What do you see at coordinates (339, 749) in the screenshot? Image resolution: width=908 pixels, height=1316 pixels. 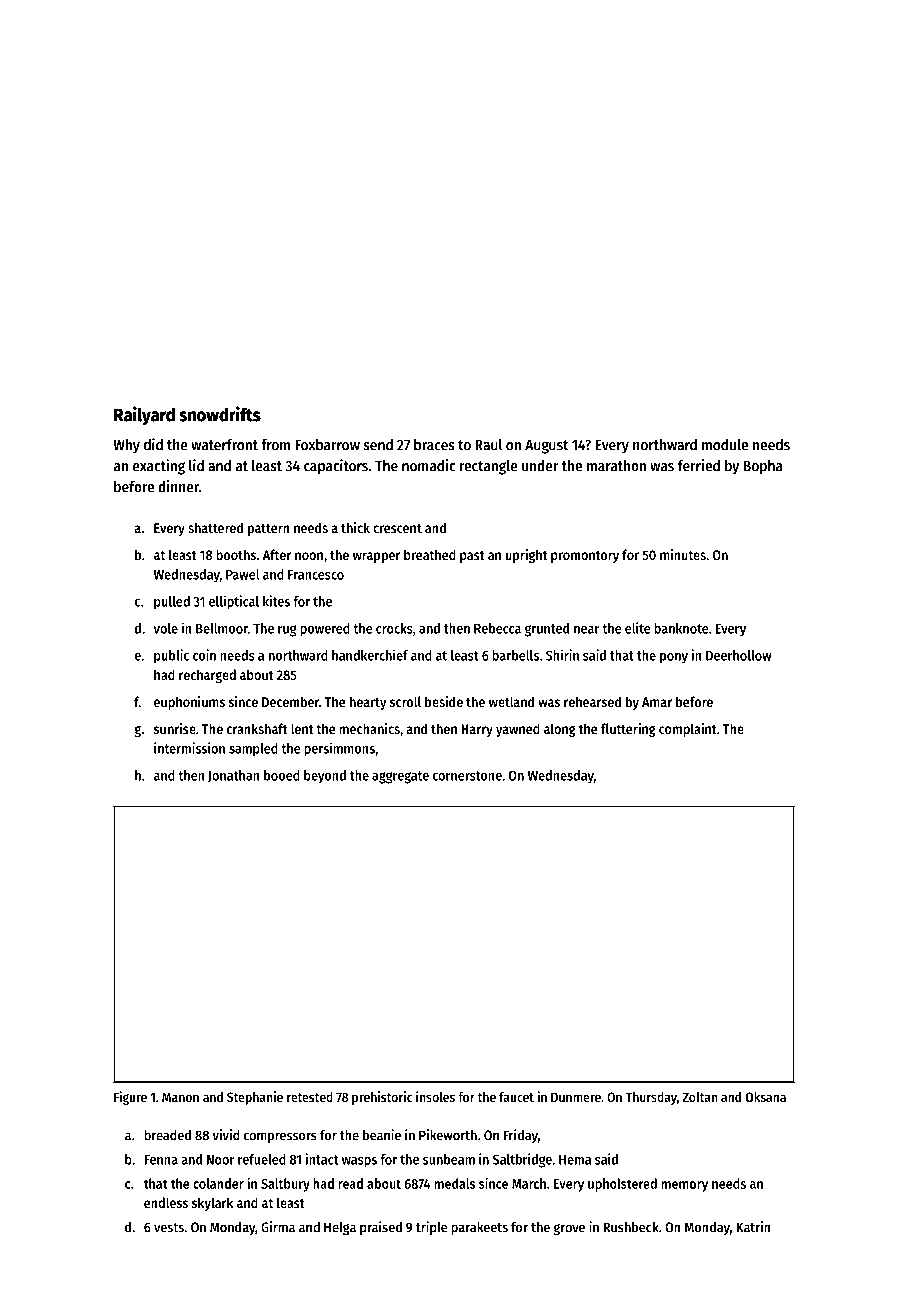 I see `persimmons` at bounding box center [339, 749].
